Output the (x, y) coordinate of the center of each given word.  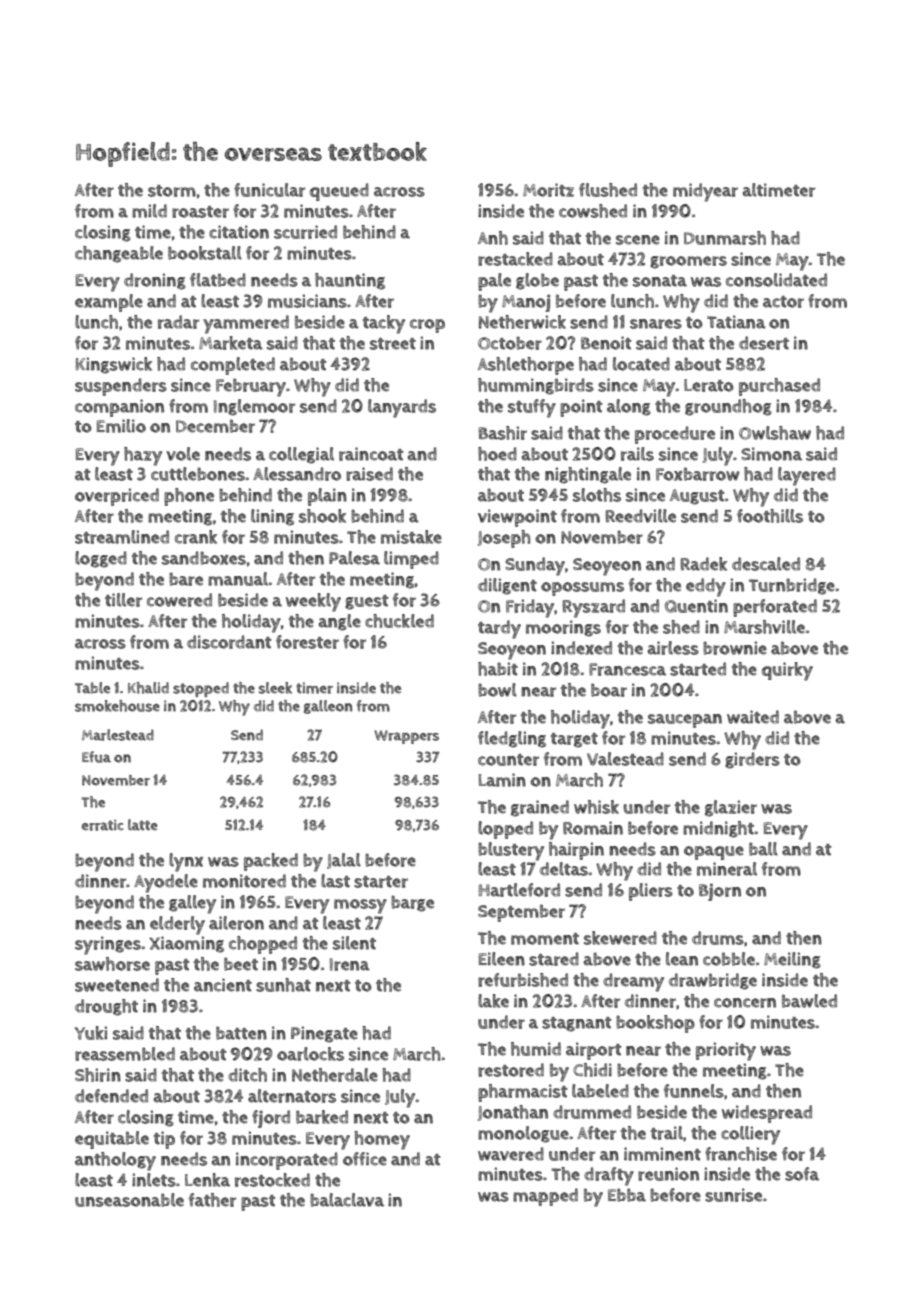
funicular (269, 190)
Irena (350, 964)
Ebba (627, 1195)
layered (807, 476)
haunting (350, 281)
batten (241, 1033)
